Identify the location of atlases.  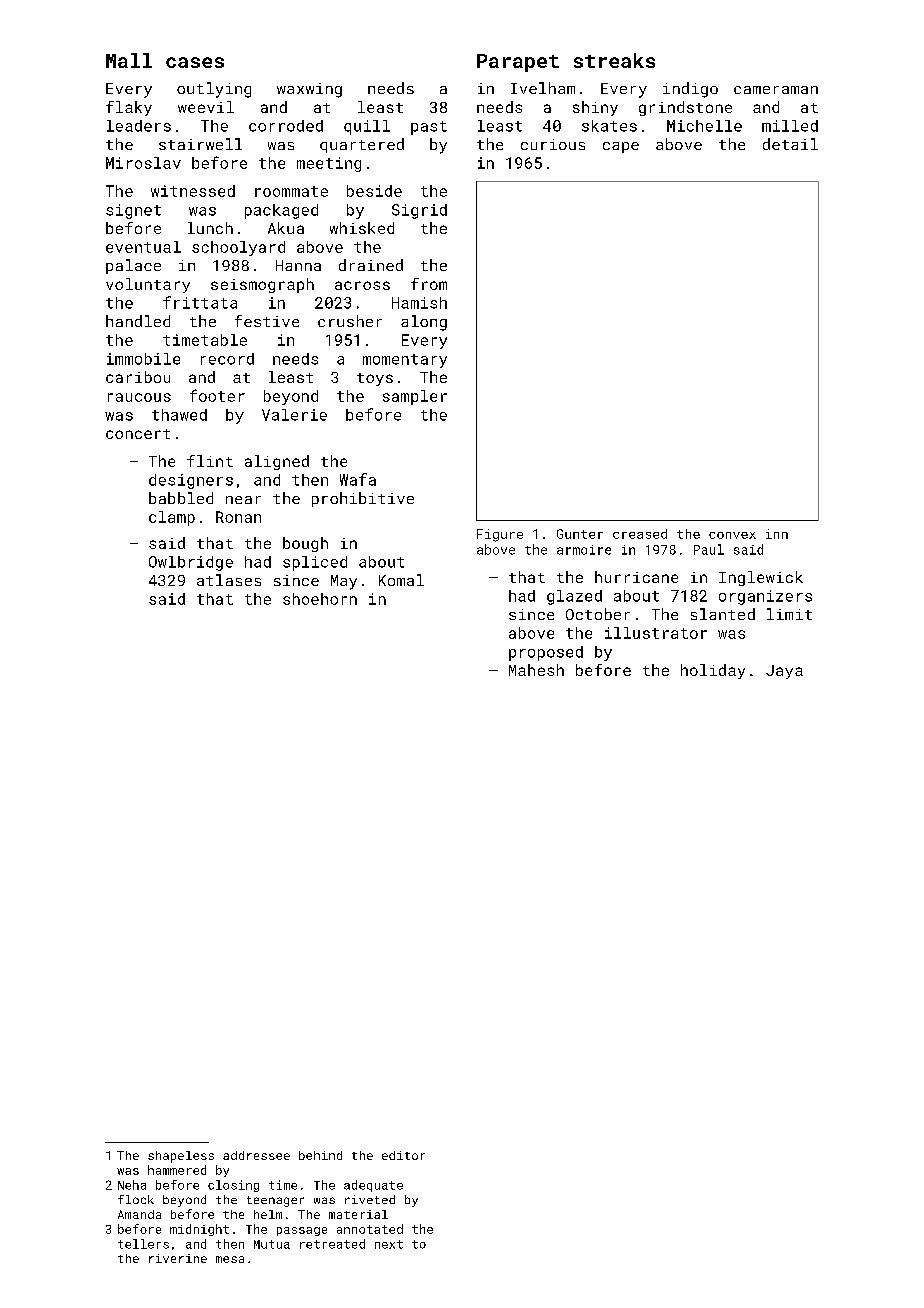
(229, 580).
